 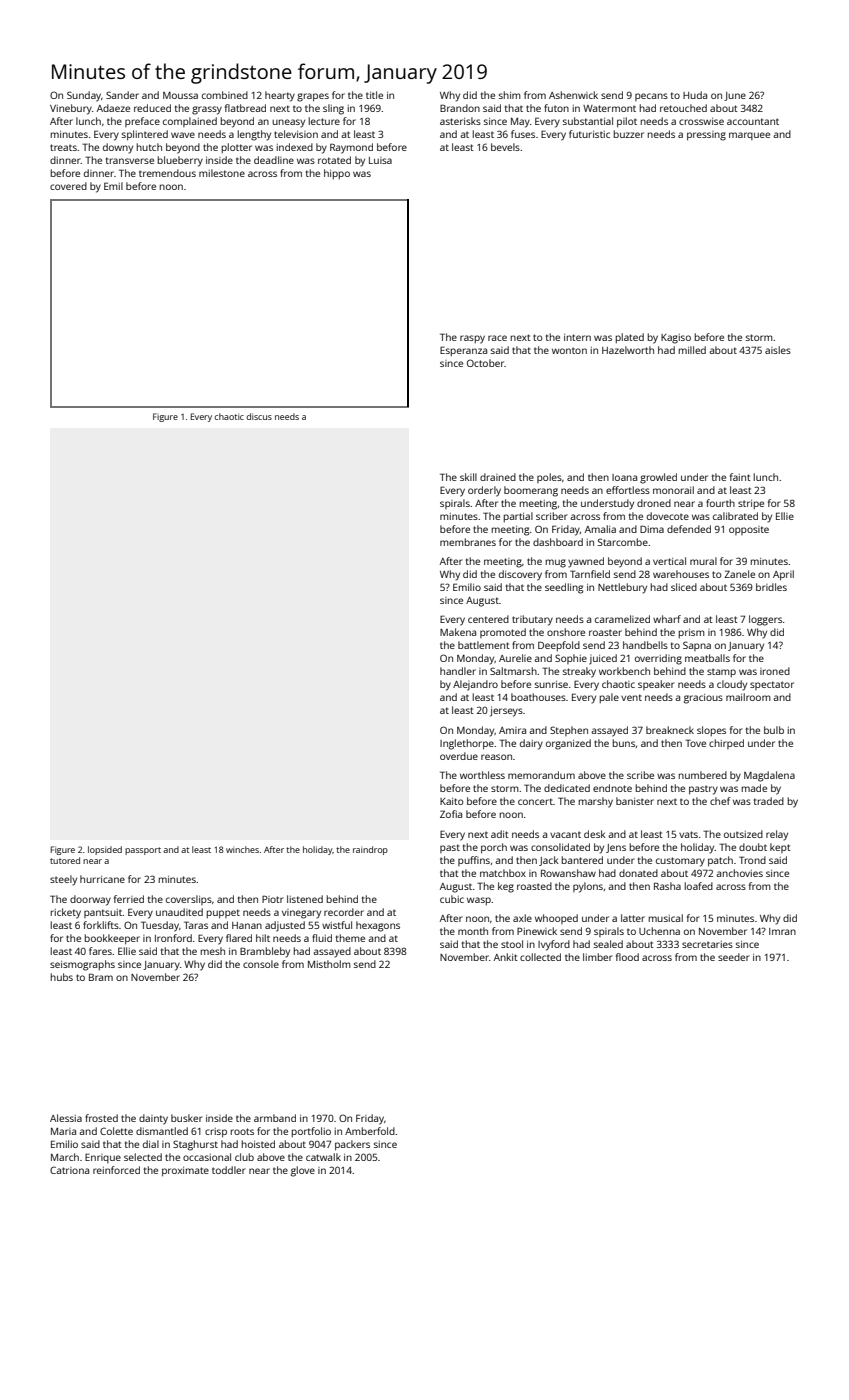 I want to click on orderly, so click(x=484, y=491).
